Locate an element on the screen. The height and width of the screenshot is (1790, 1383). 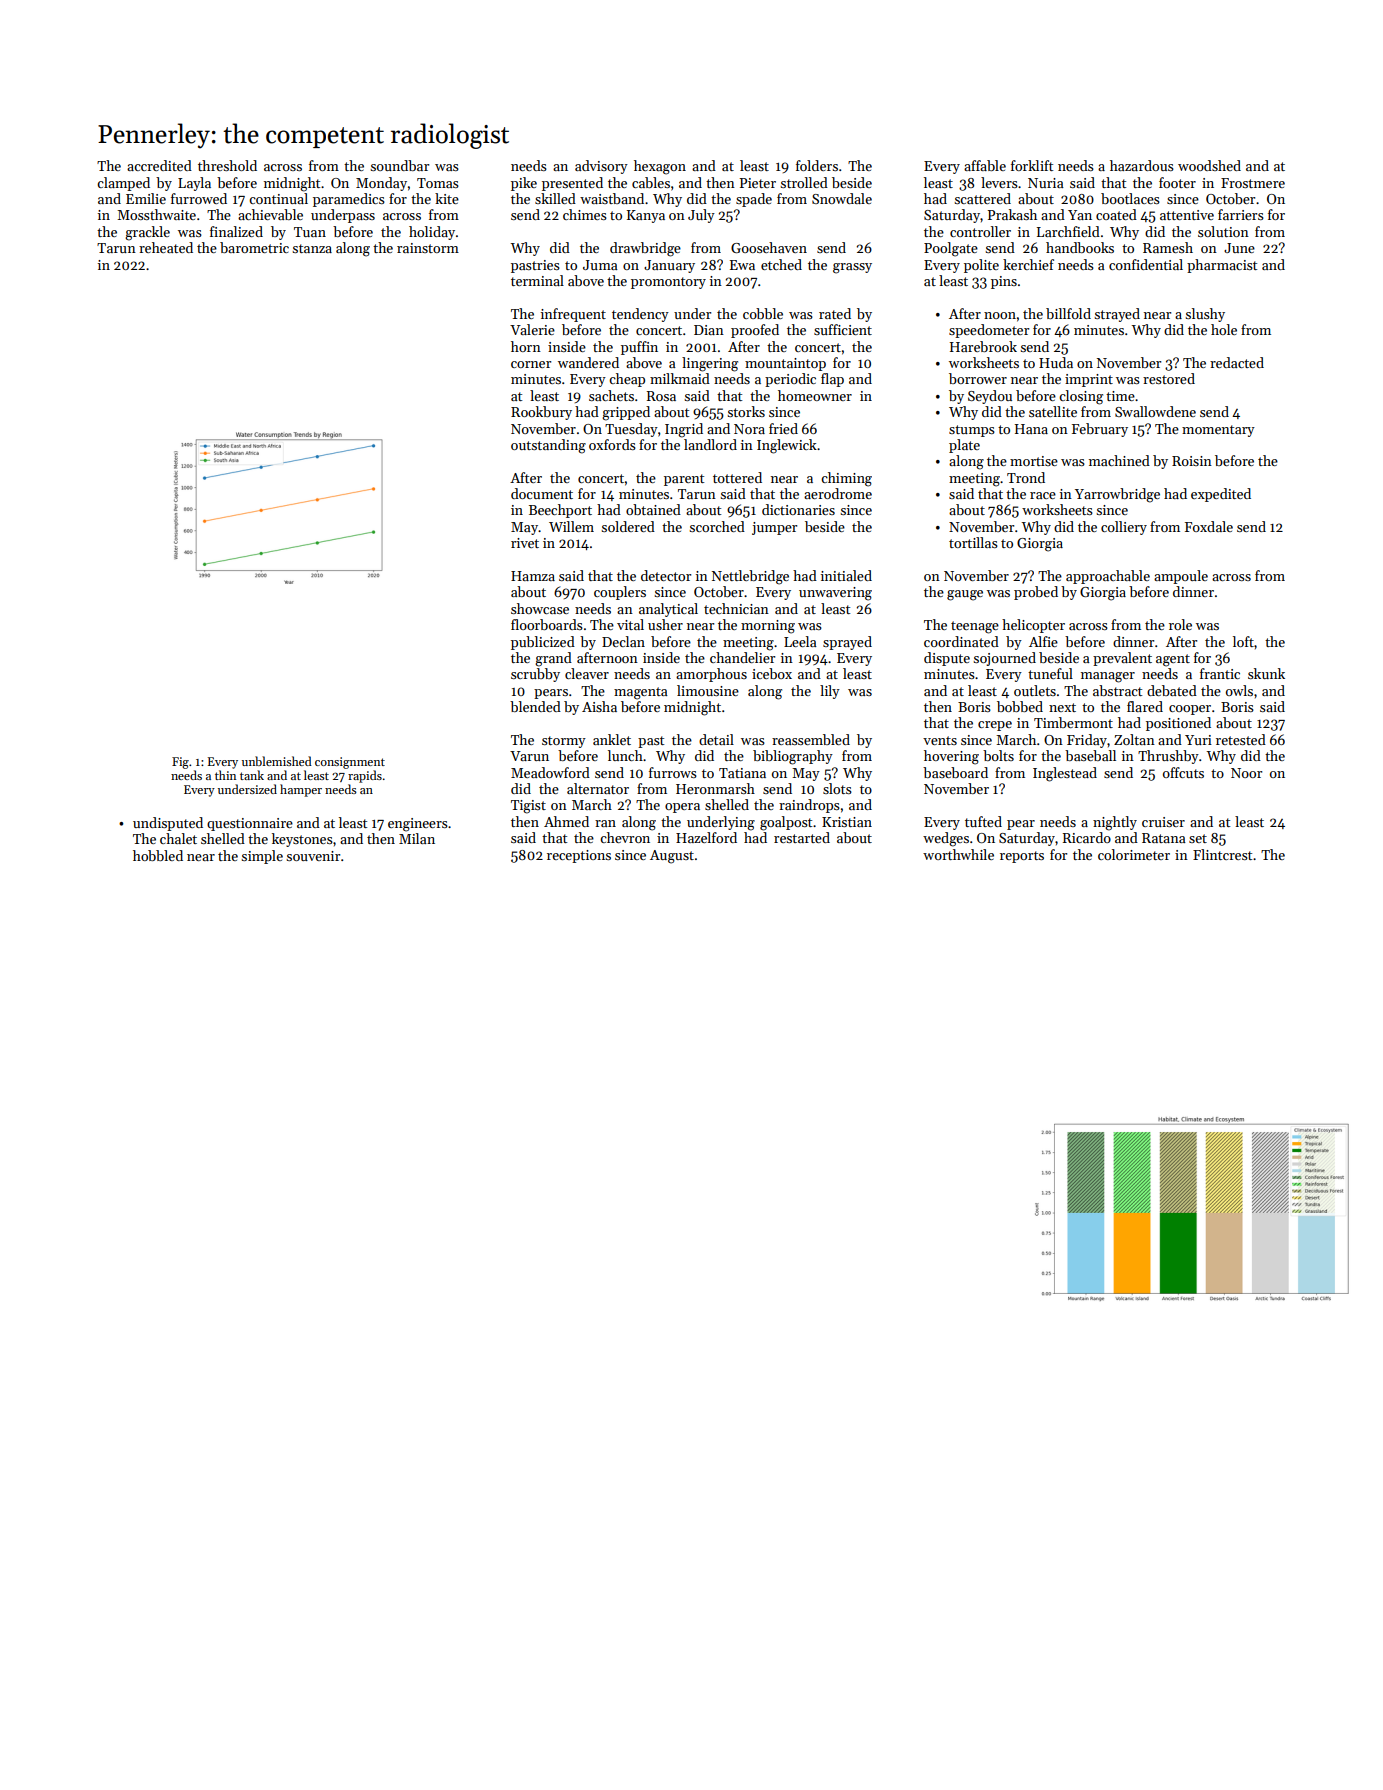
puffin is located at coordinates (639, 348).
